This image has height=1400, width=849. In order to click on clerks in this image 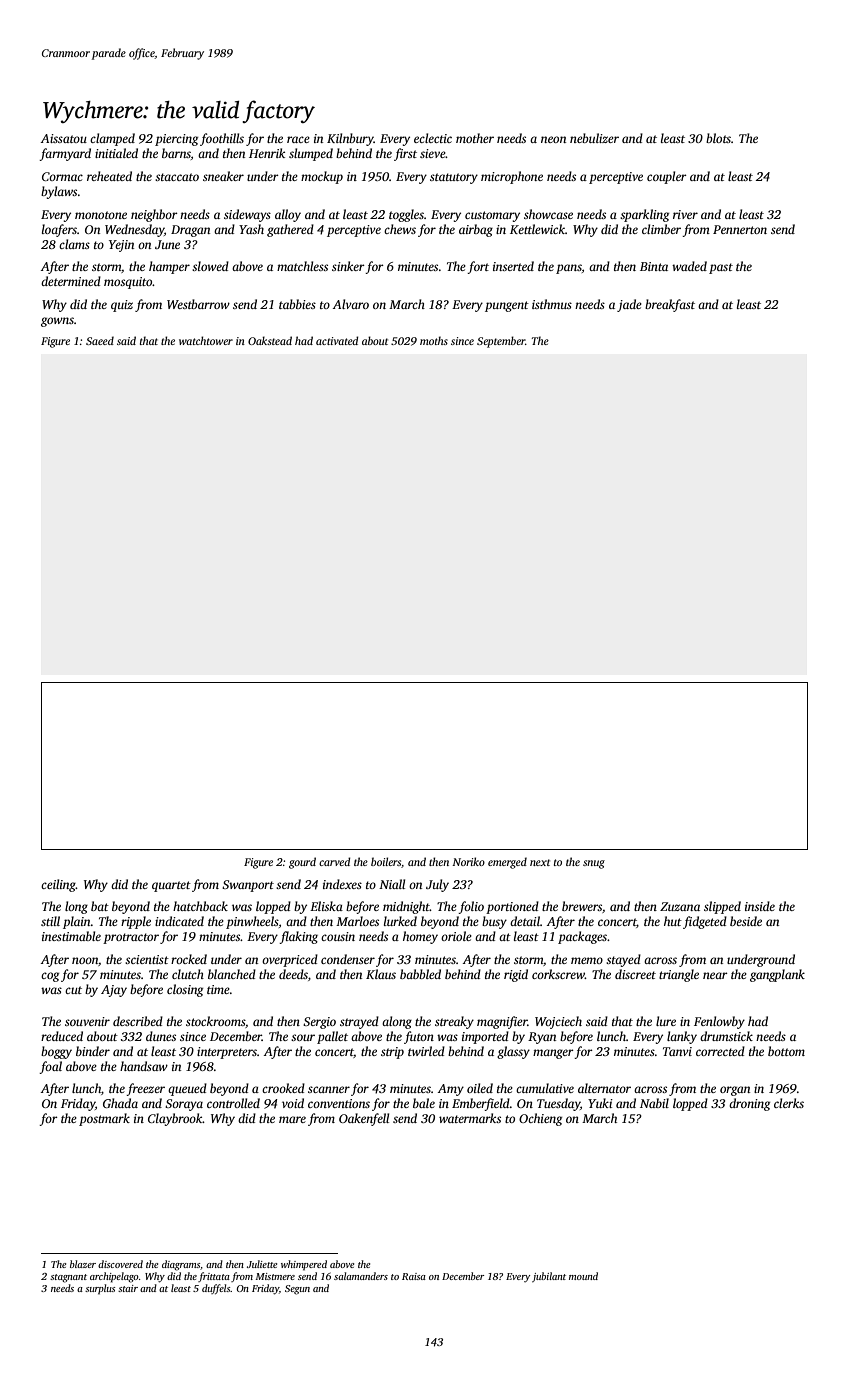, I will do `click(789, 1103)`.
